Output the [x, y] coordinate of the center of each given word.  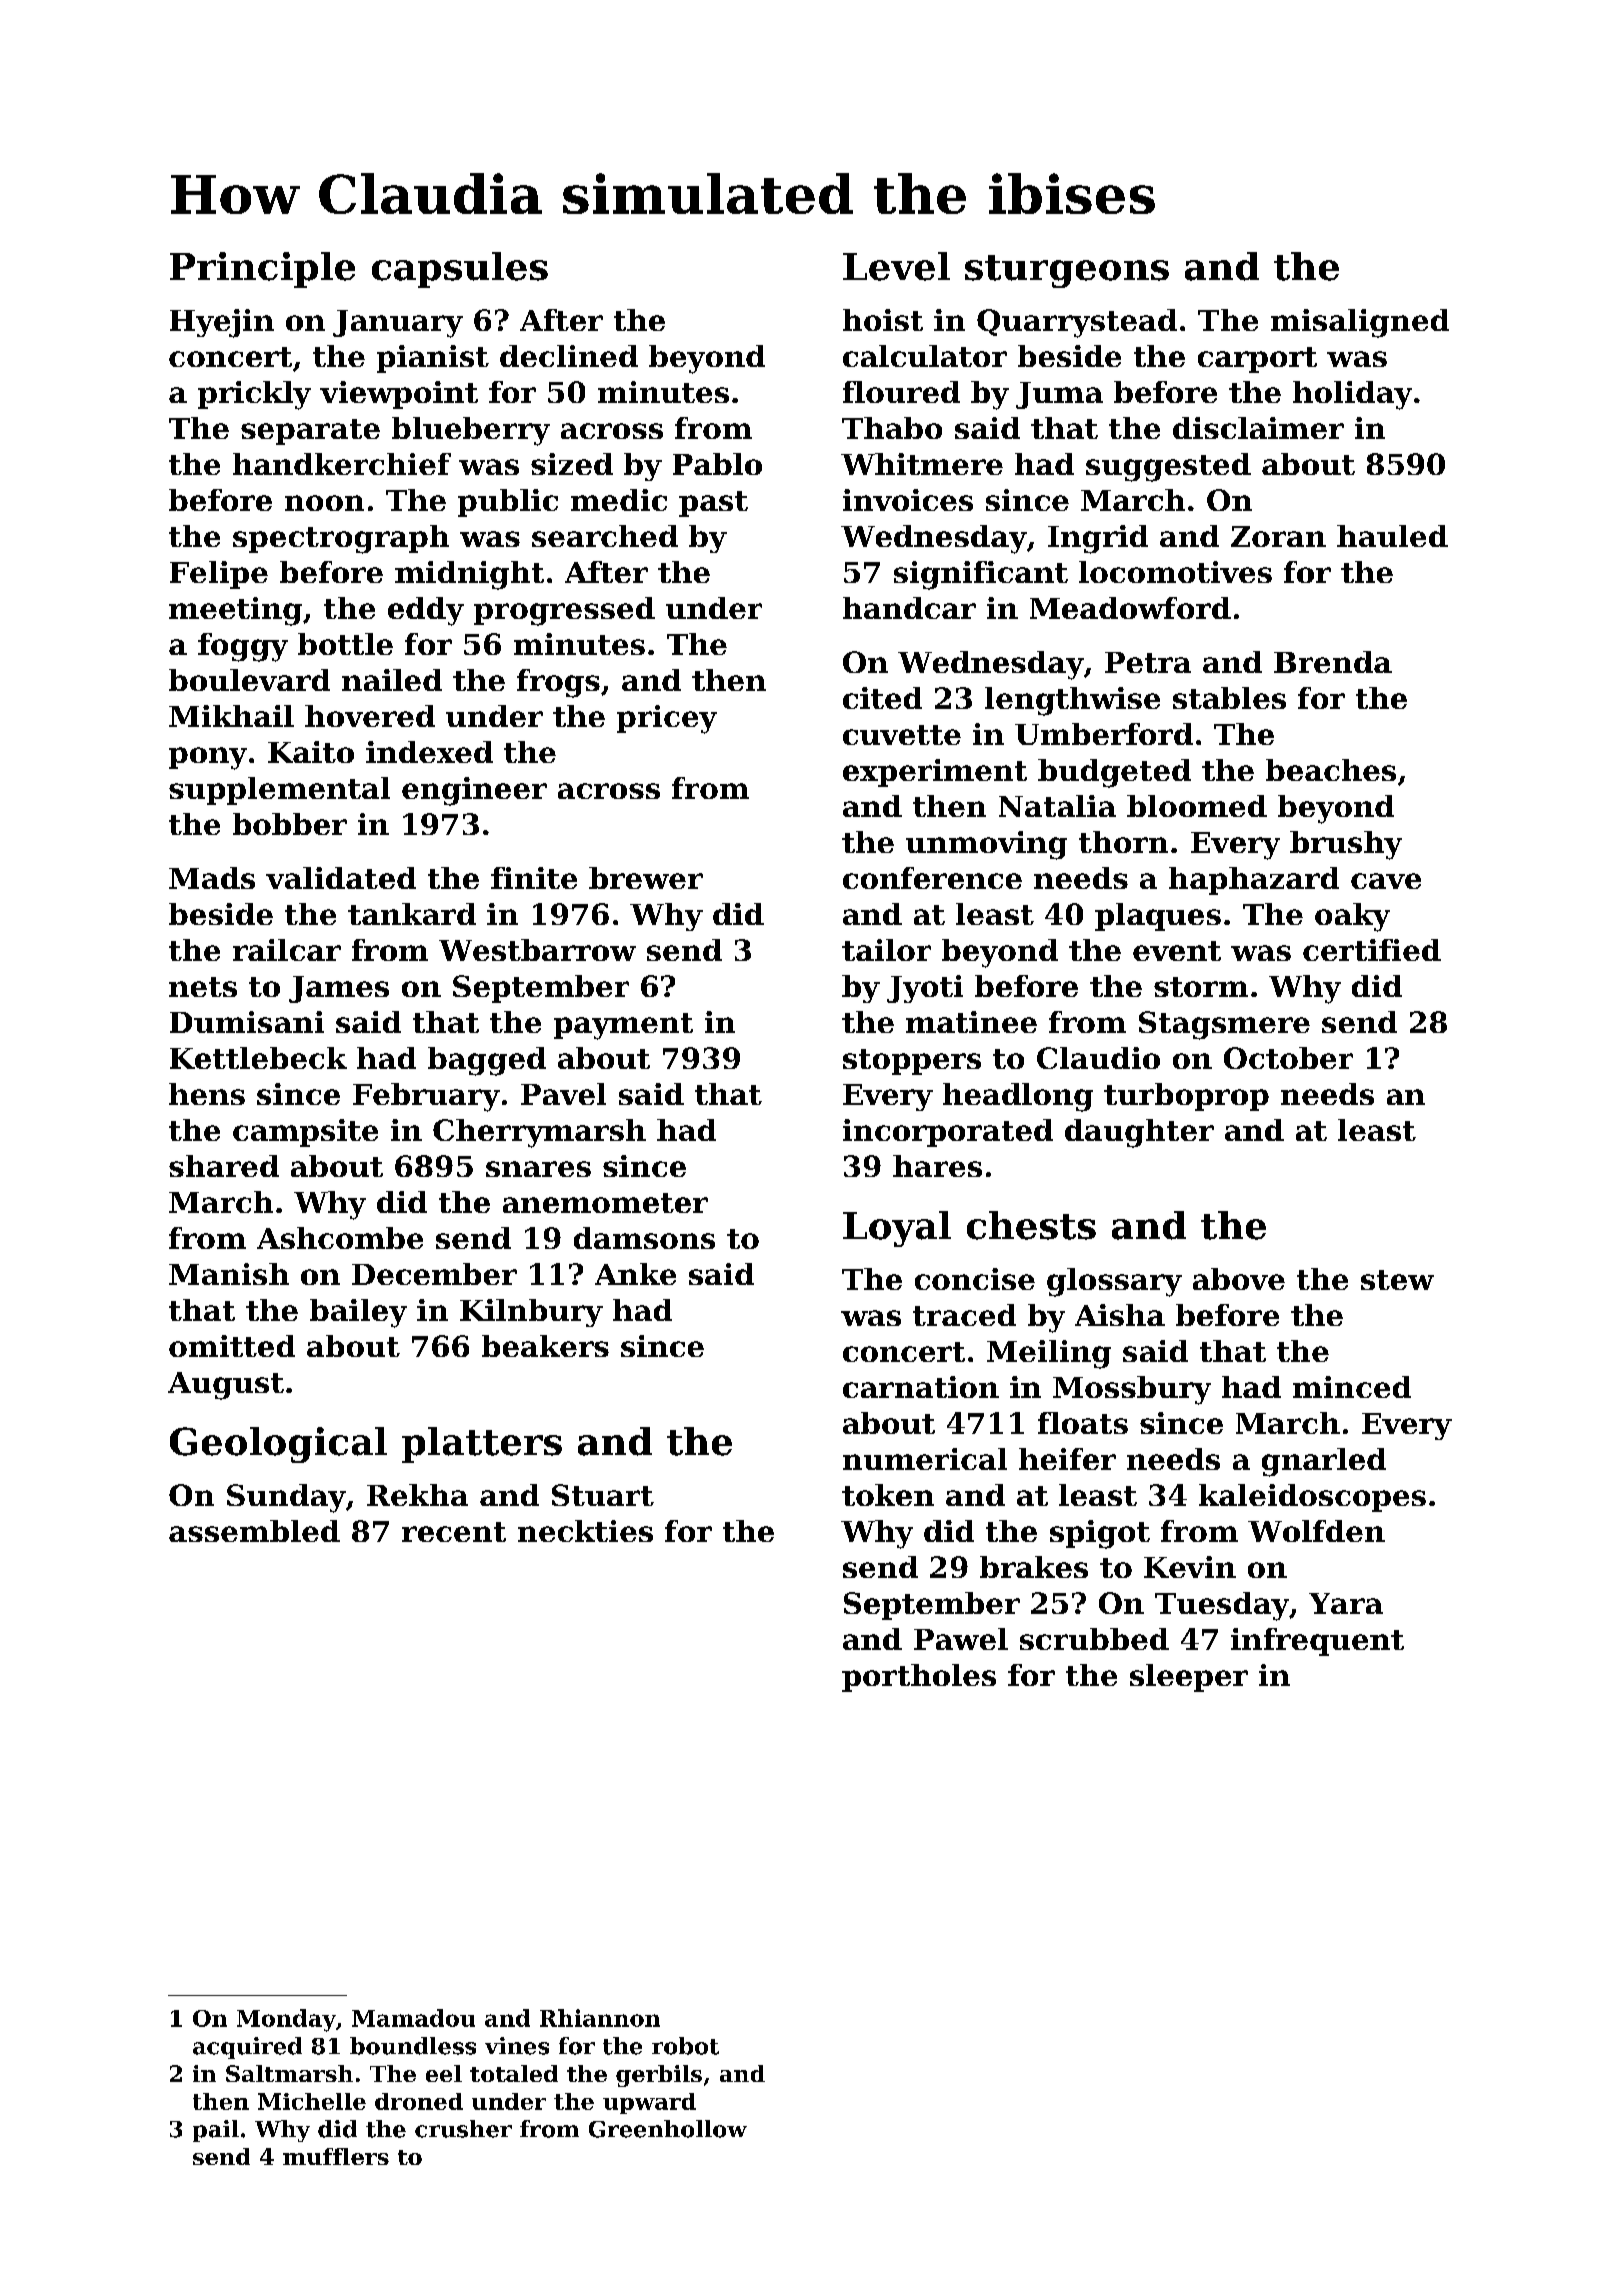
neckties [585, 1531]
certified [1372, 950]
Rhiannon [600, 2018]
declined [569, 356]
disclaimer [1258, 428]
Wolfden [1316, 1531]
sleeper [1189, 1678]
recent [454, 1532]
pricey [667, 719]
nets [203, 987]
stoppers [912, 1062]
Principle [262, 270]
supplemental [279, 791]
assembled [254, 1531]
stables [1229, 698]
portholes [919, 1678]
